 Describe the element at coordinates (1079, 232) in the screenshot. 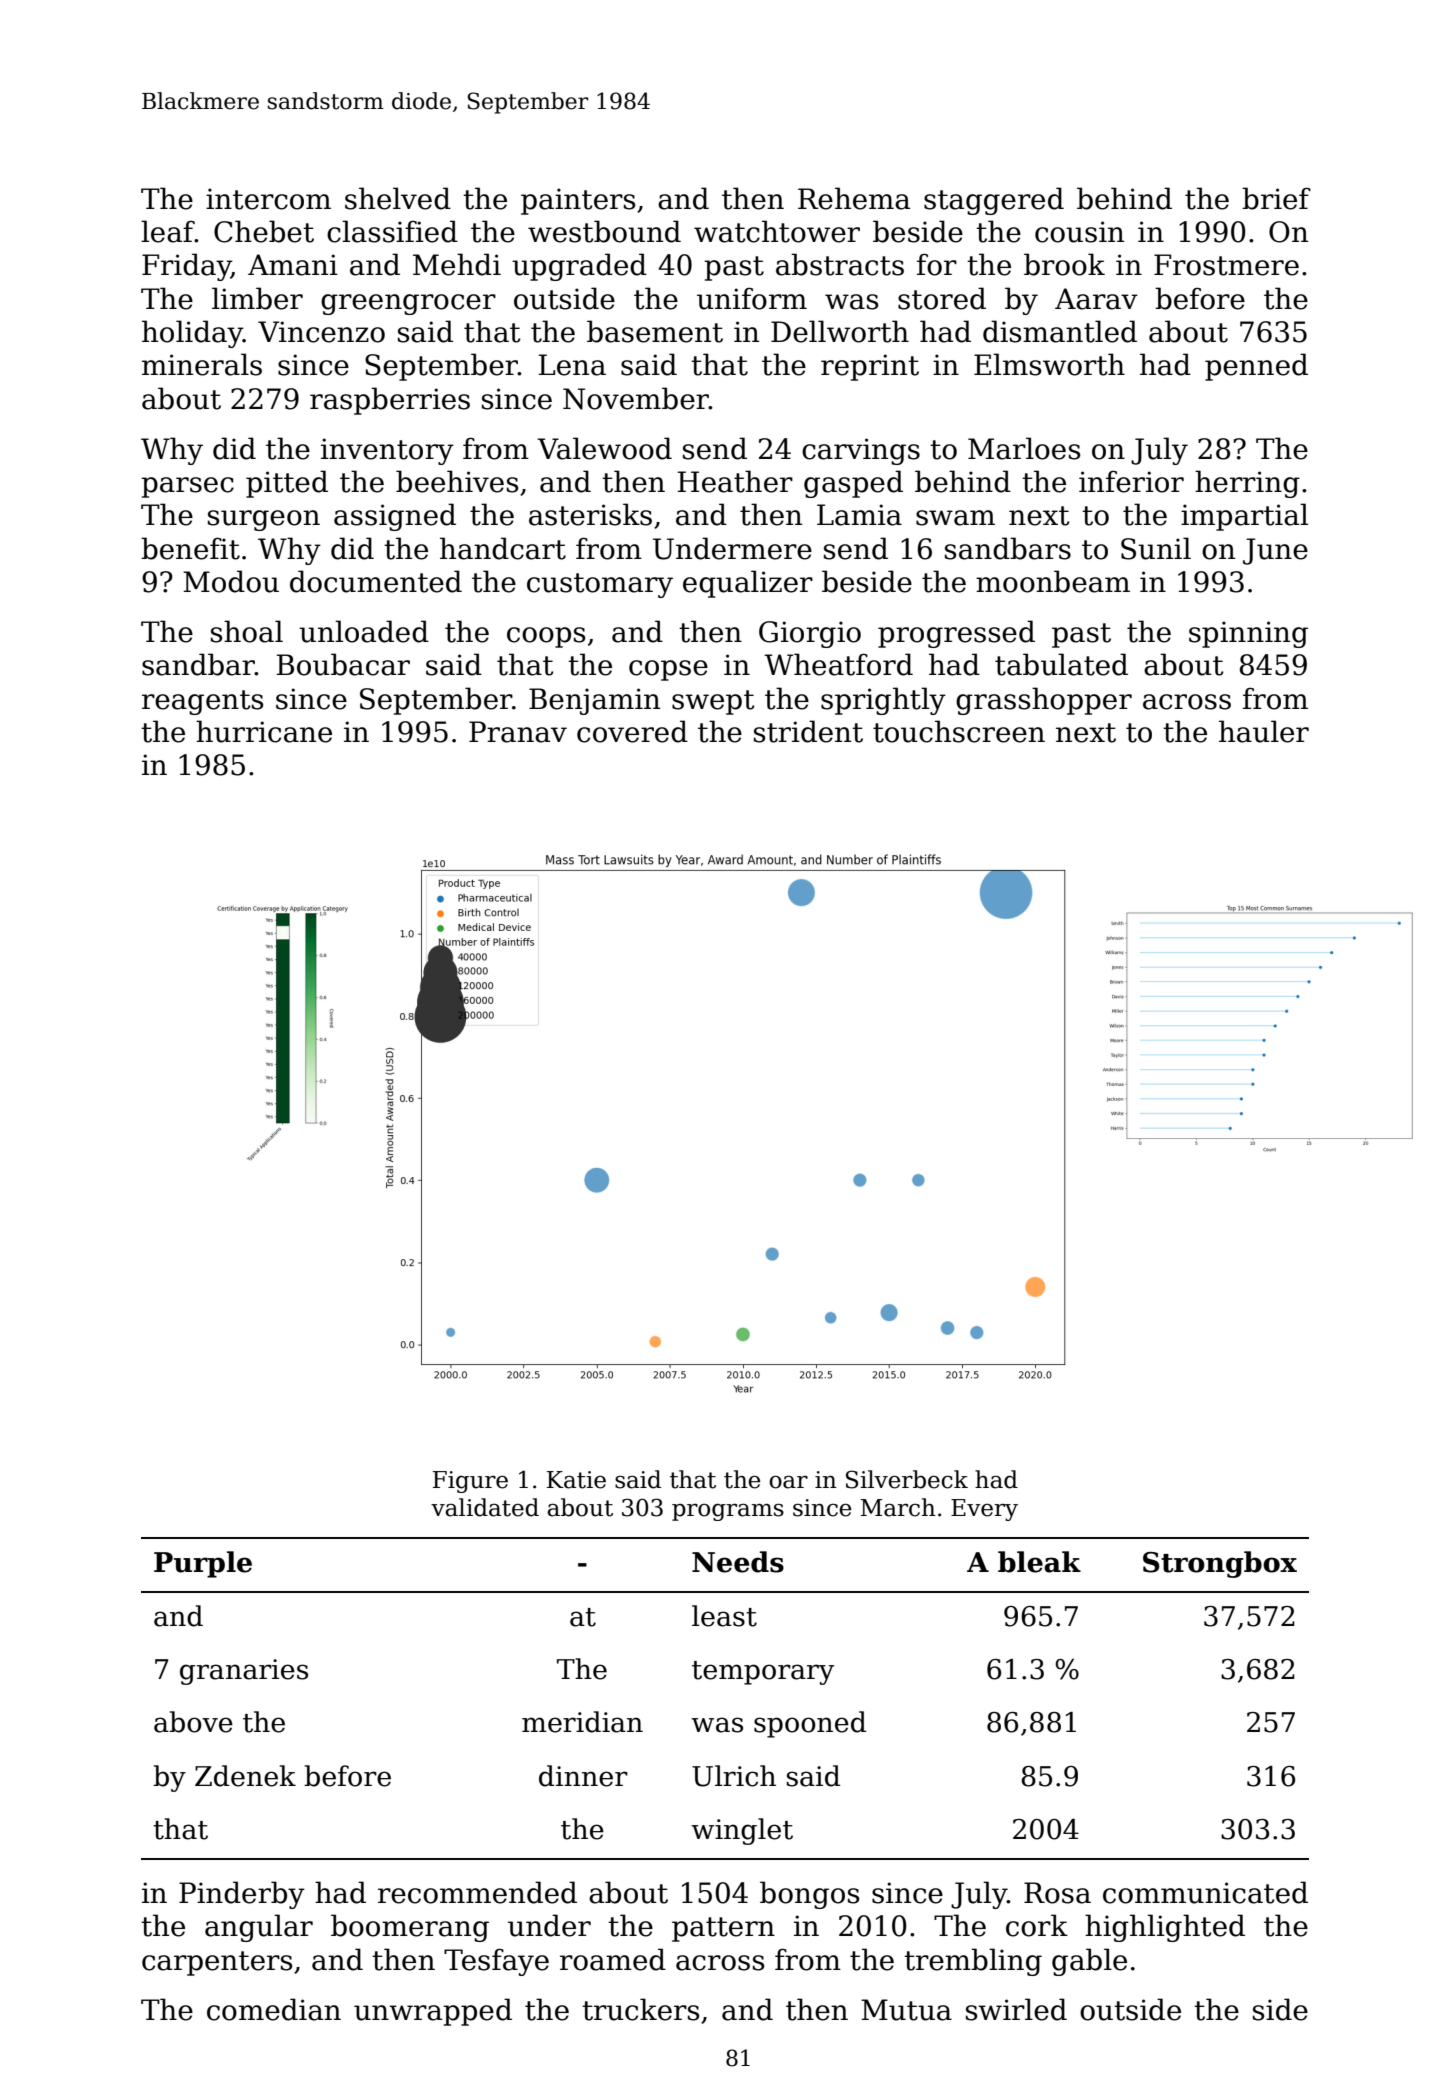

I see `cousin` at that location.
